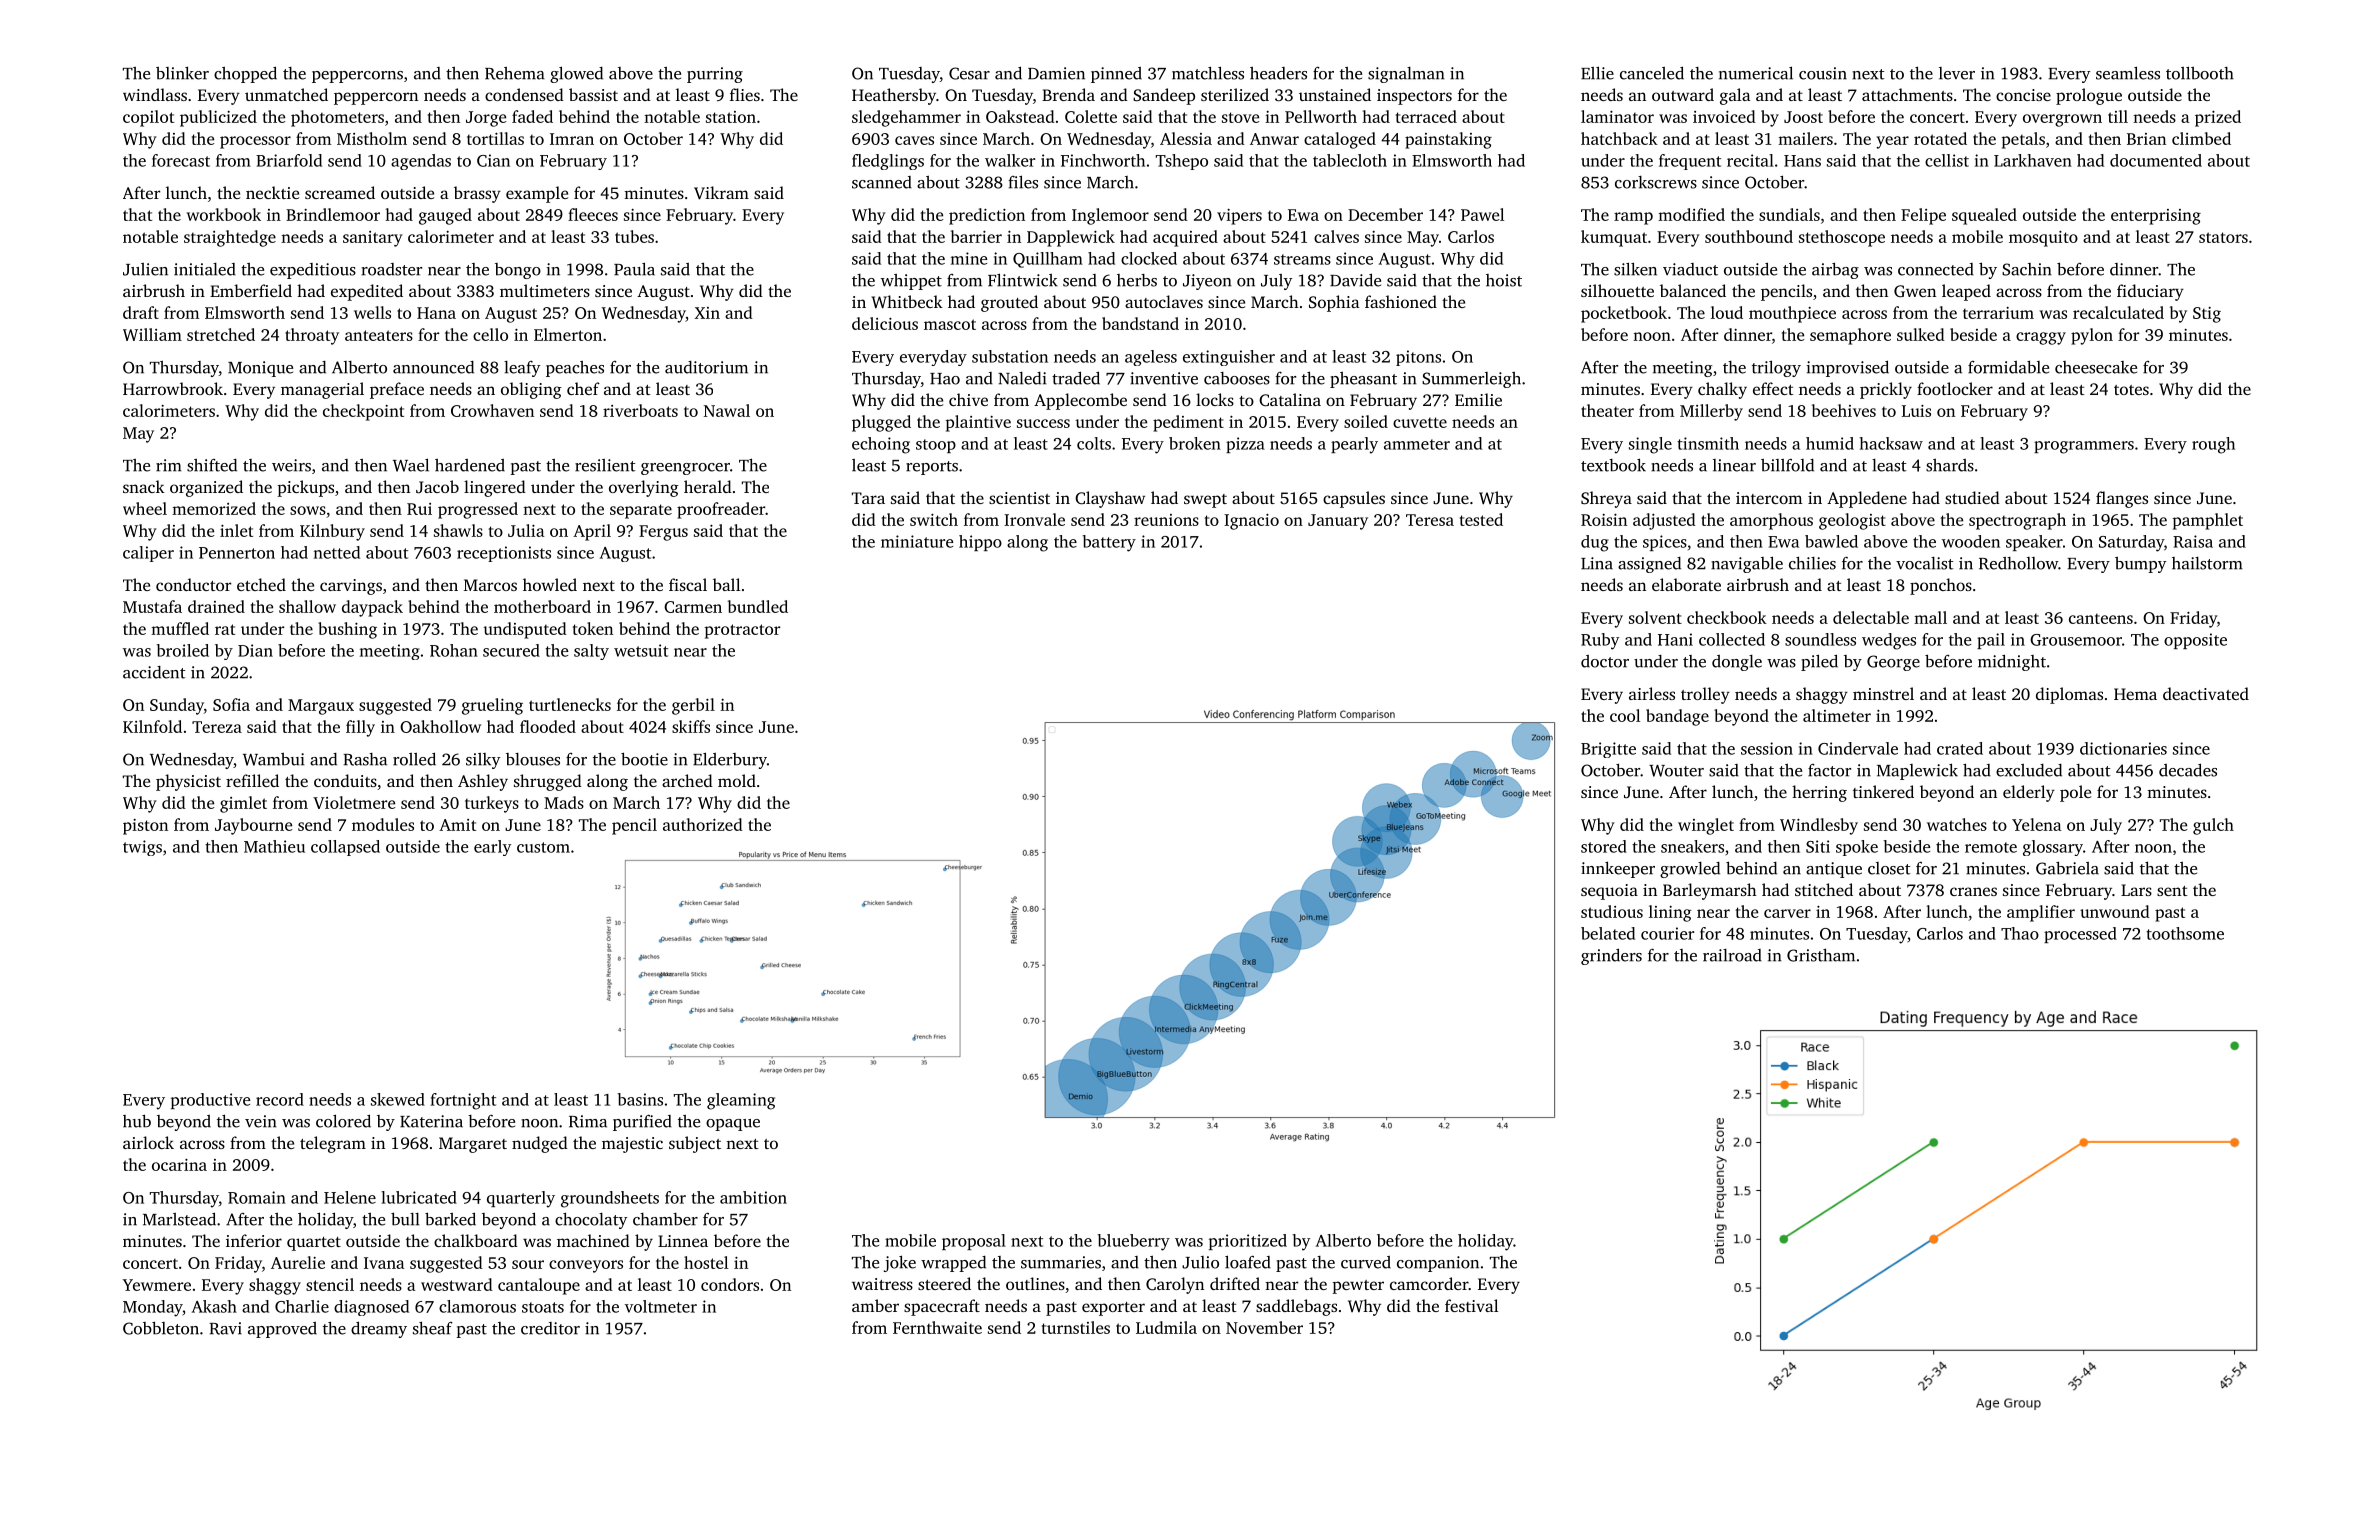 This screenshot has width=2380, height=1540. I want to click on Felipe, so click(1923, 216).
